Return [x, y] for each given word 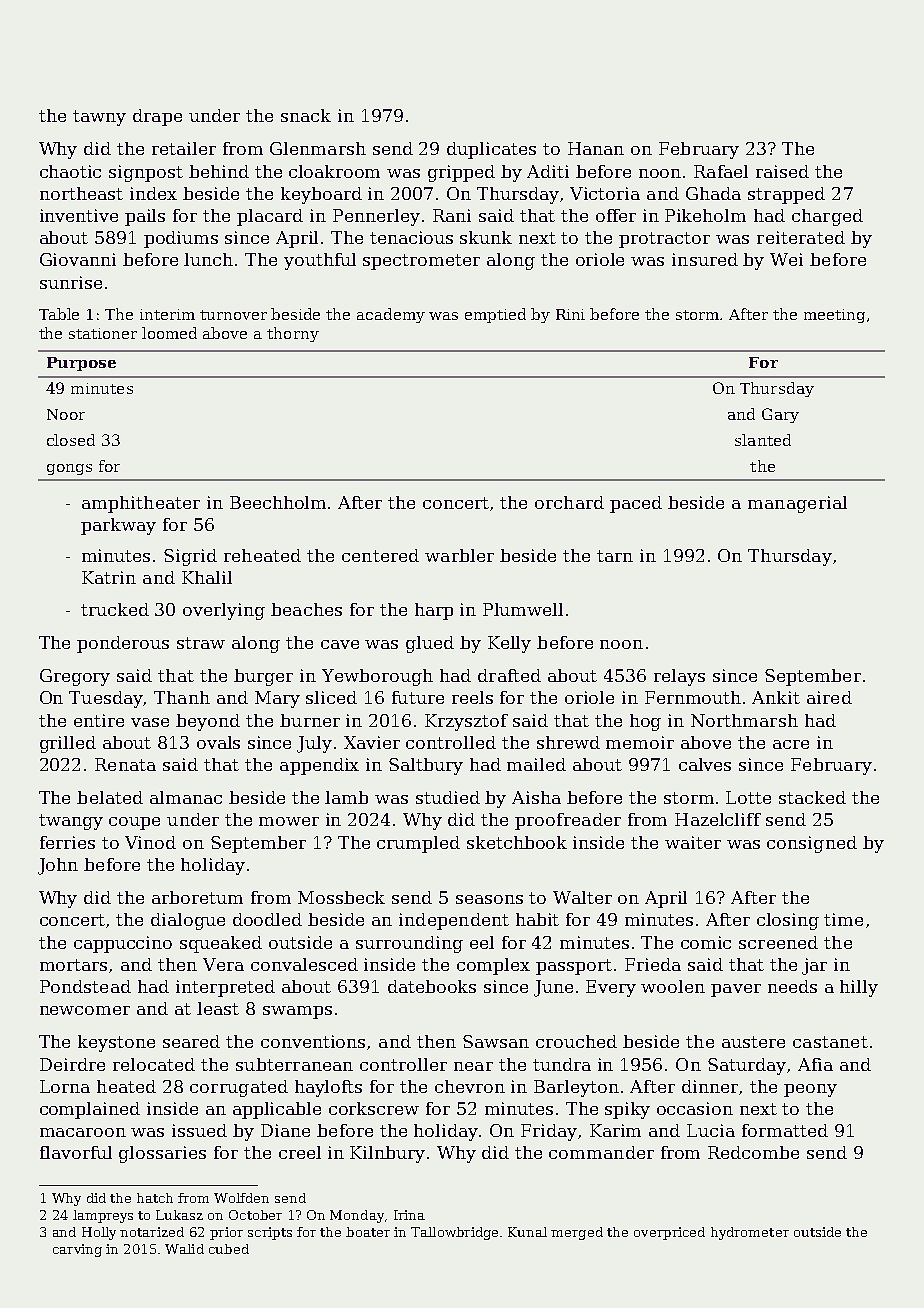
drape [157, 117]
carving [77, 1250]
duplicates [491, 150]
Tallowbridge [454, 1233]
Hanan [596, 148]
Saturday [747, 1066]
